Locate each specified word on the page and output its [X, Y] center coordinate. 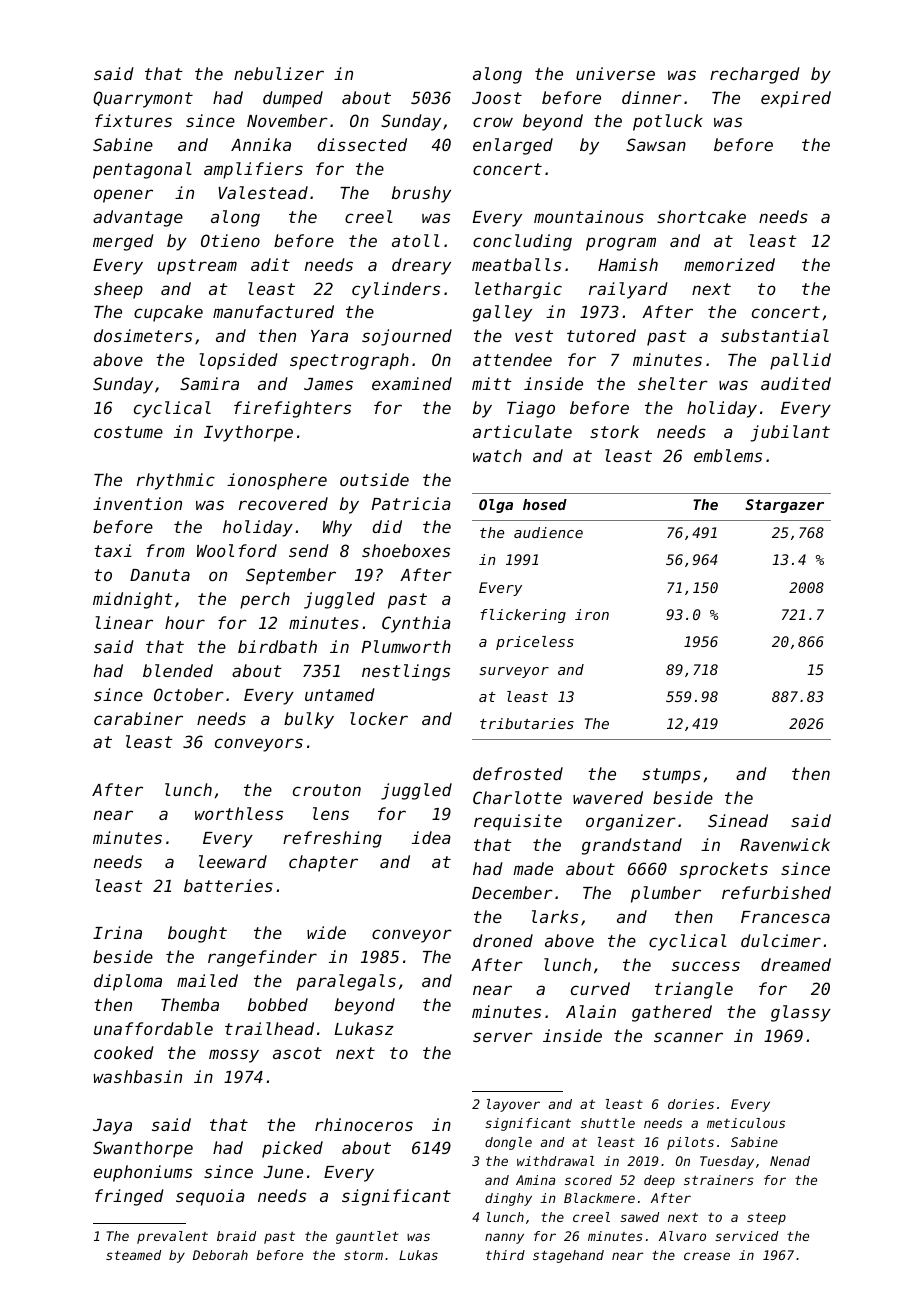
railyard [628, 290]
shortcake [701, 216]
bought [197, 934]
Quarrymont [143, 99]
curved [600, 988]
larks [555, 916]
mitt [492, 383]
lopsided [239, 361]
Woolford [237, 550]
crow [493, 122]
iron [592, 614]
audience [548, 532]
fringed [129, 1197]
